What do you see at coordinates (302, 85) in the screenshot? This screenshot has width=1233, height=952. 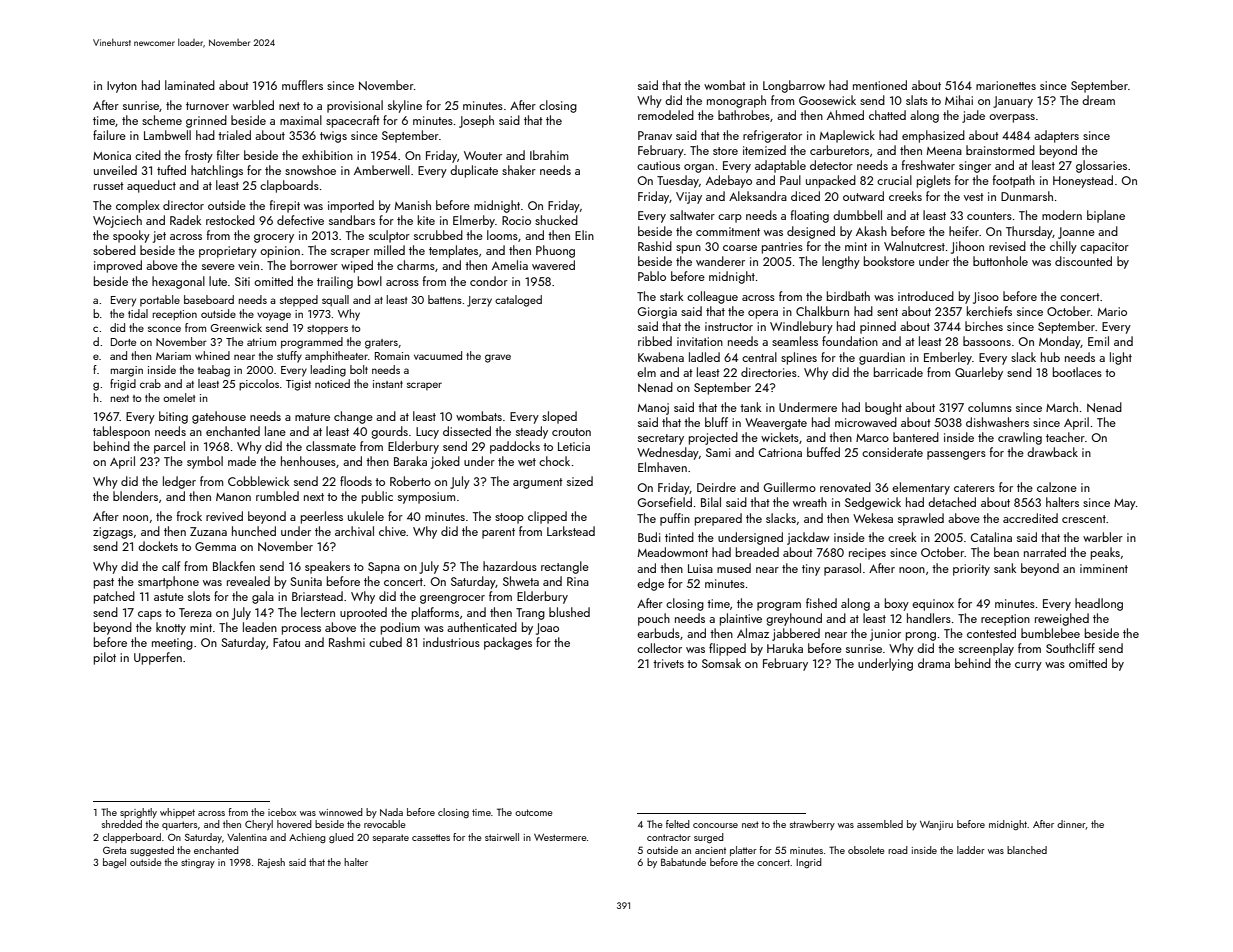 I see `mufflers` at bounding box center [302, 85].
